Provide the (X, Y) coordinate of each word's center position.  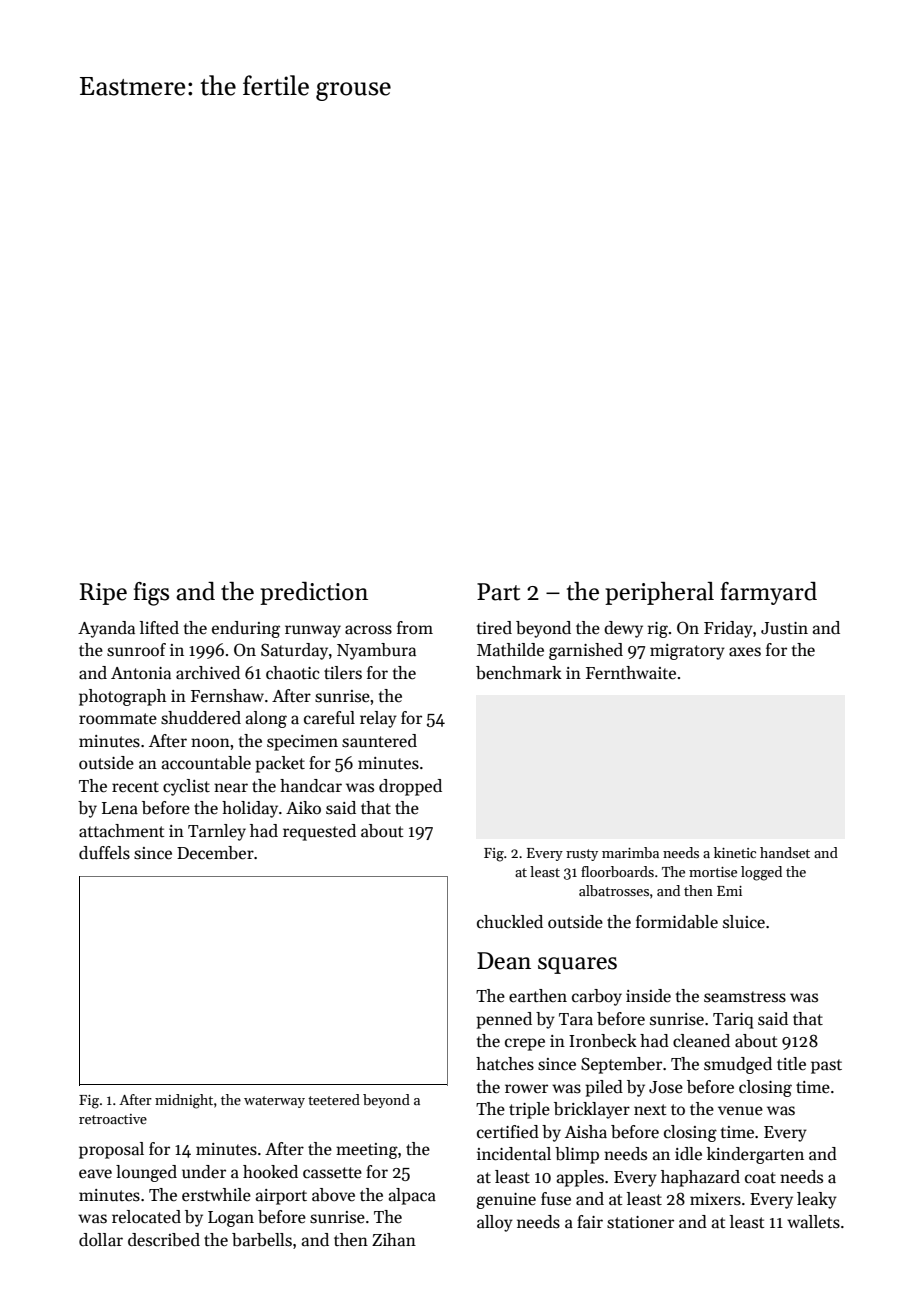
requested (319, 832)
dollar (101, 1239)
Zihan (394, 1240)
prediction (314, 593)
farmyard (769, 593)
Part (498, 592)
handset (785, 852)
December (215, 853)
